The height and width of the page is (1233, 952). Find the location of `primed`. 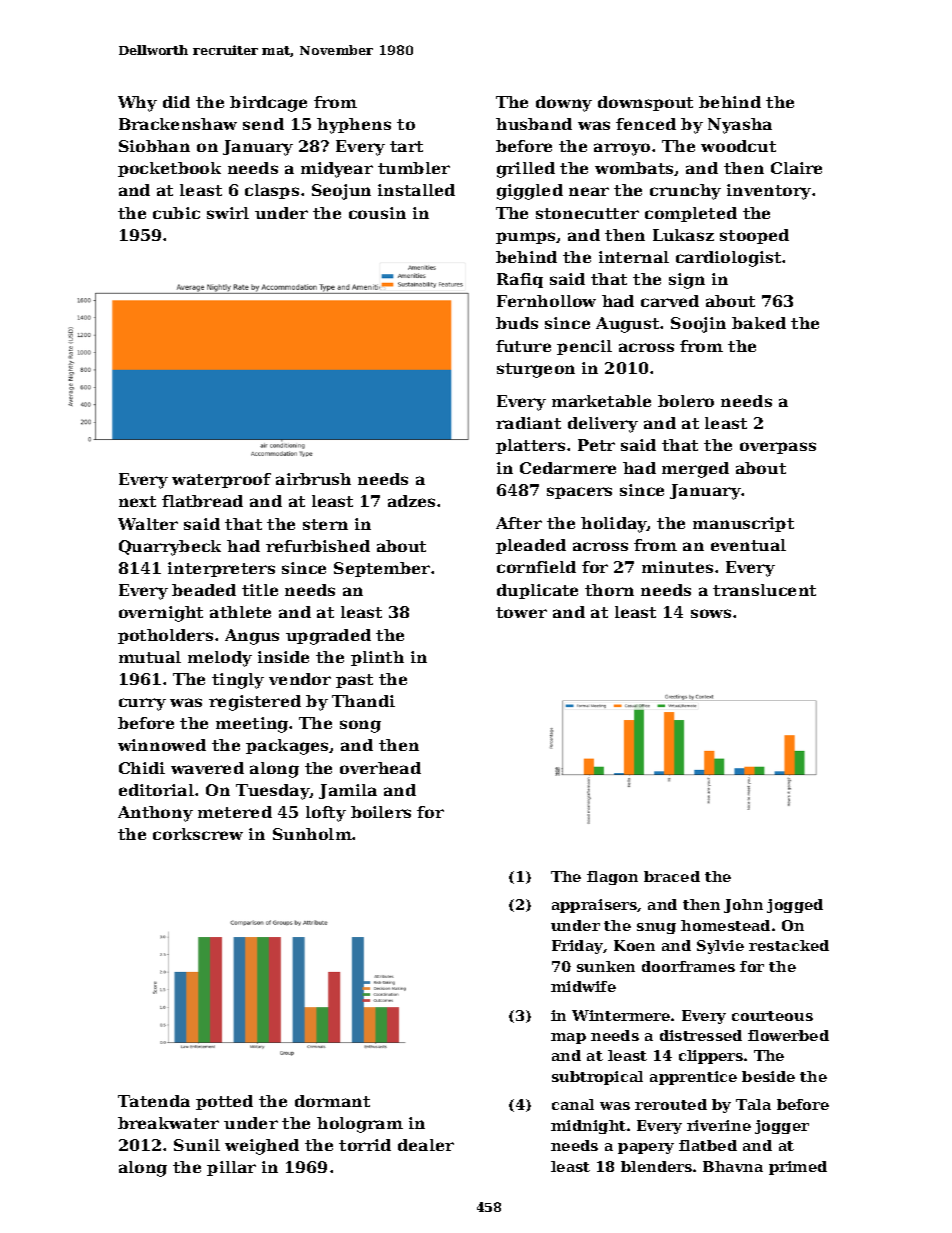

primed is located at coordinates (798, 1168).
